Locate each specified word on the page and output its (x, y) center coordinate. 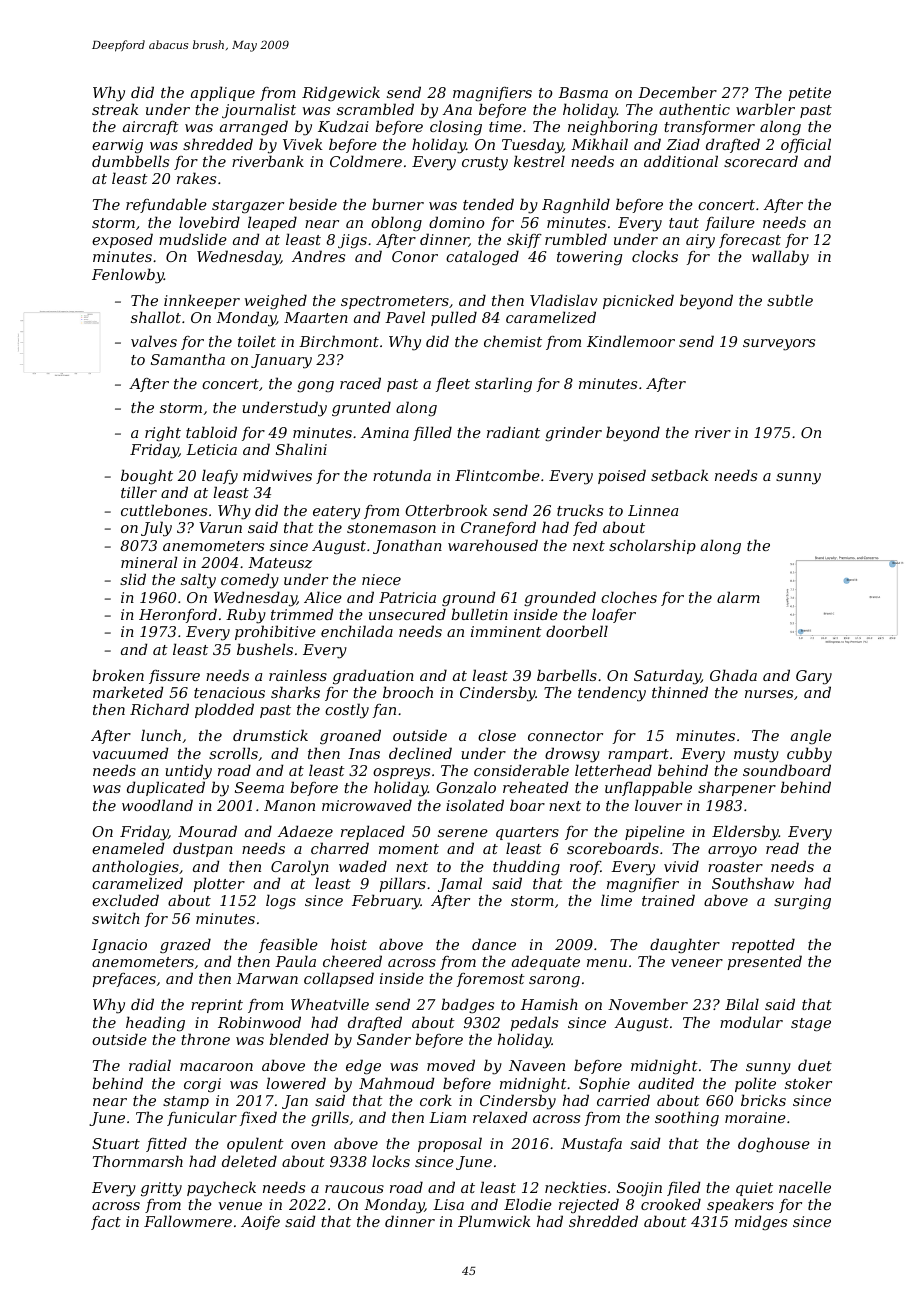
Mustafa (591, 1145)
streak (115, 109)
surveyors (779, 345)
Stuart (116, 1143)
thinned (680, 692)
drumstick (270, 735)
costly (347, 711)
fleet (453, 384)
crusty (485, 164)
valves (154, 341)
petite (809, 94)
